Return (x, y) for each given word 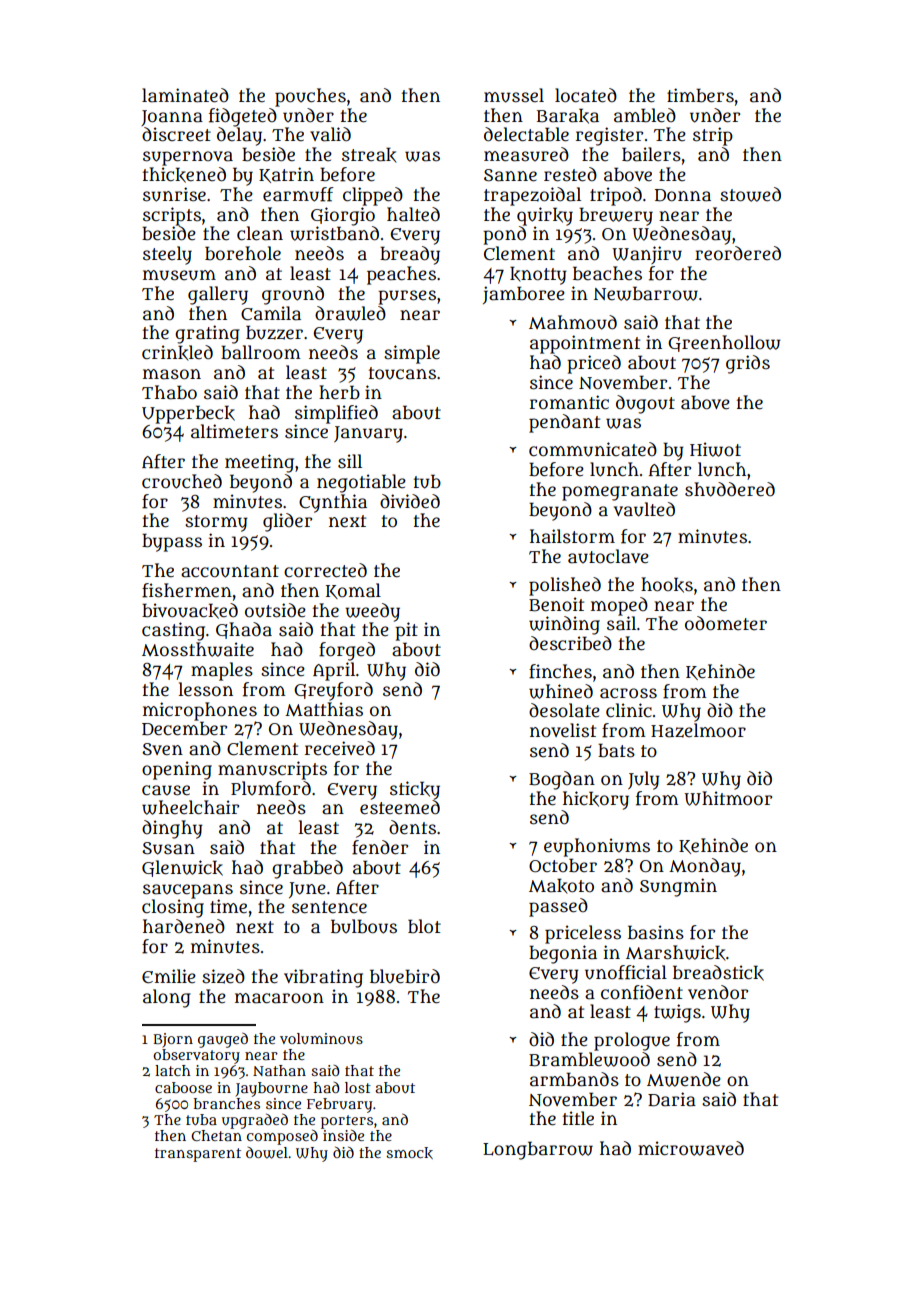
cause (166, 790)
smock (409, 1153)
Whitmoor (728, 798)
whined (561, 691)
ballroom (261, 352)
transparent (198, 1155)
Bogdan (562, 780)
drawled (350, 313)
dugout (645, 404)
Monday (705, 867)
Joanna (172, 118)
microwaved (691, 1148)
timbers (700, 95)
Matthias (324, 709)
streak (369, 155)
